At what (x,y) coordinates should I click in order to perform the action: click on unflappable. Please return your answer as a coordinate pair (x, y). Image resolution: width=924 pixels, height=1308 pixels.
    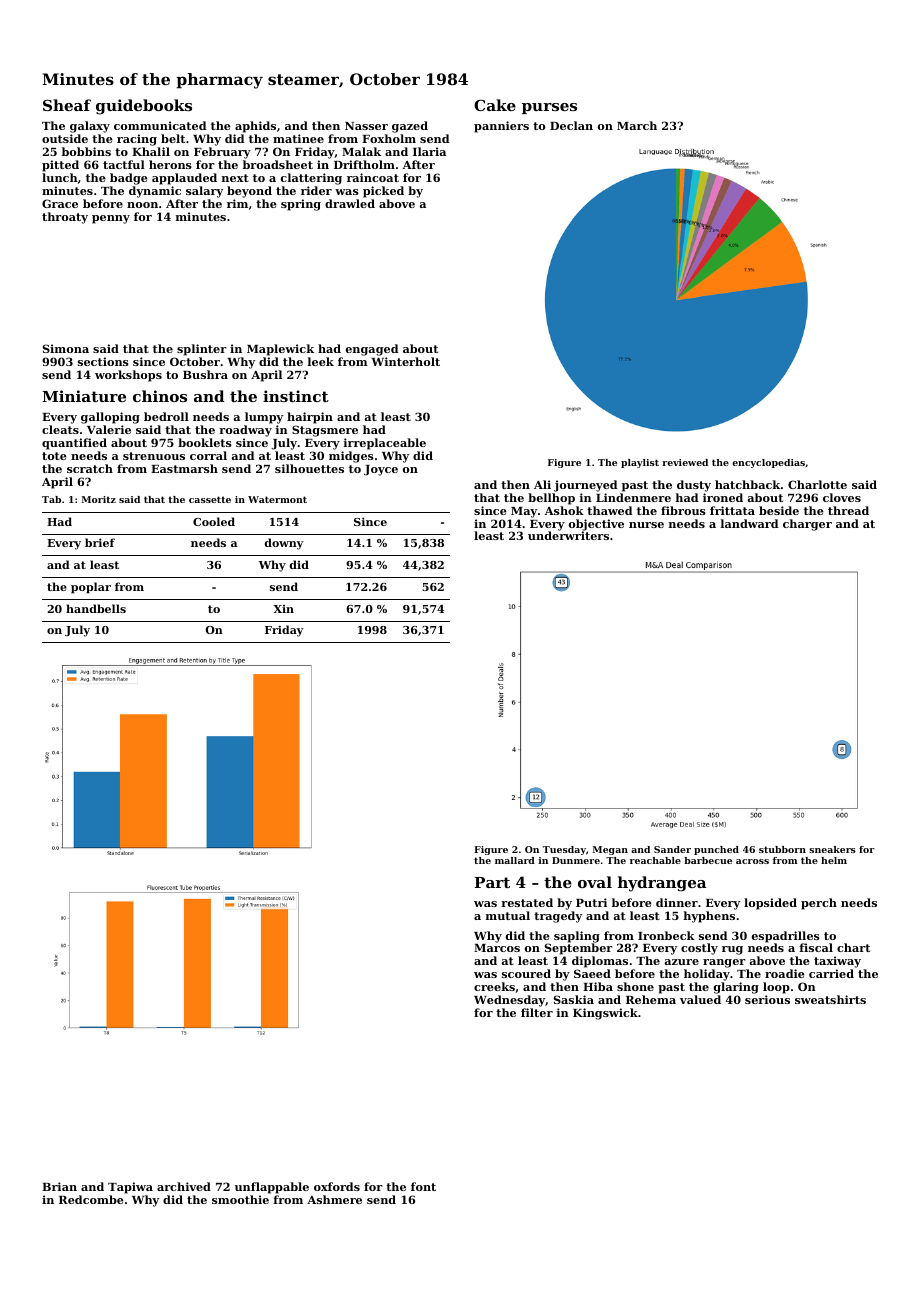
    Looking at the image, I should click on (272, 1188).
